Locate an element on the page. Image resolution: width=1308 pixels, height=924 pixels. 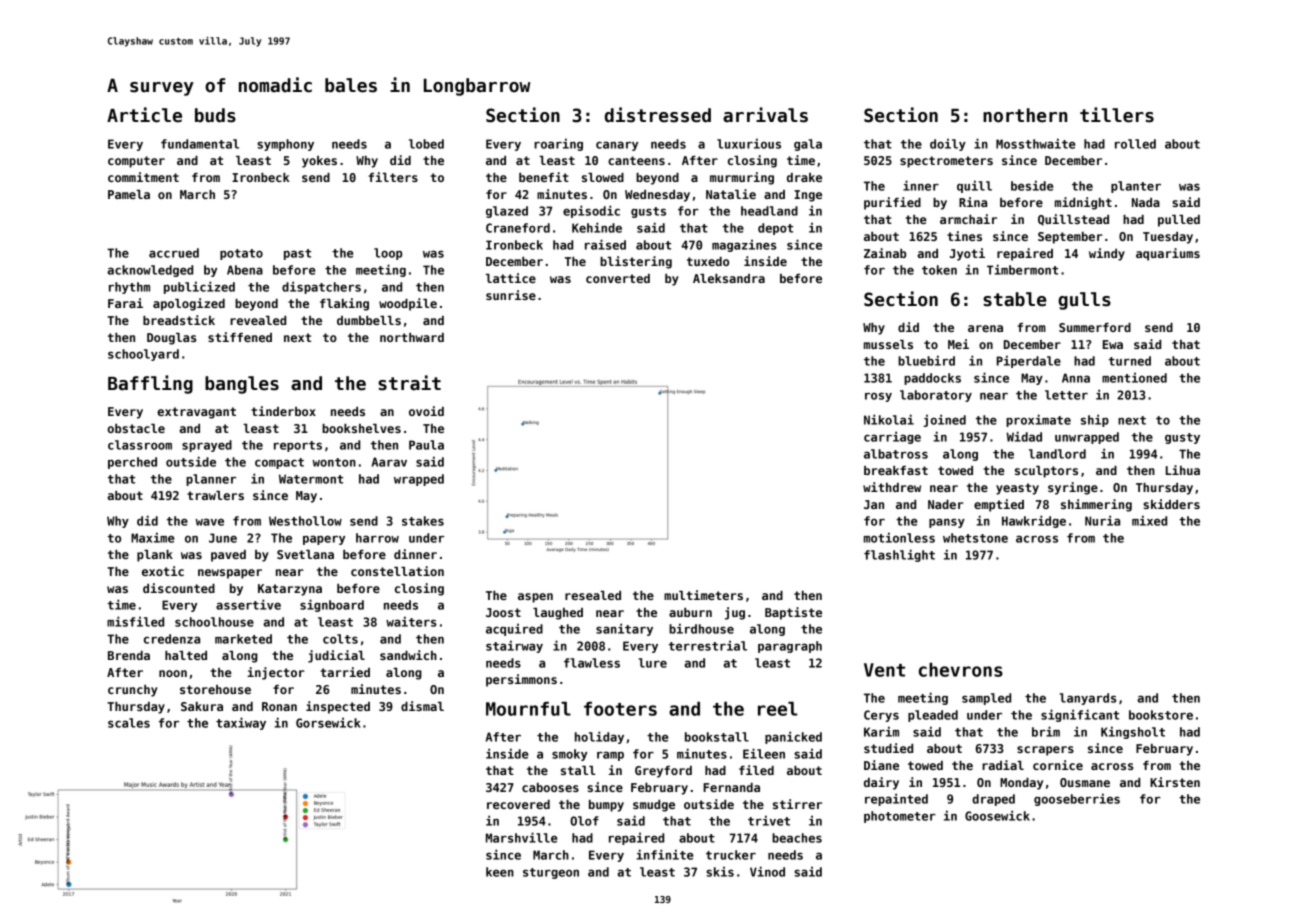
mixed is located at coordinates (1149, 520).
